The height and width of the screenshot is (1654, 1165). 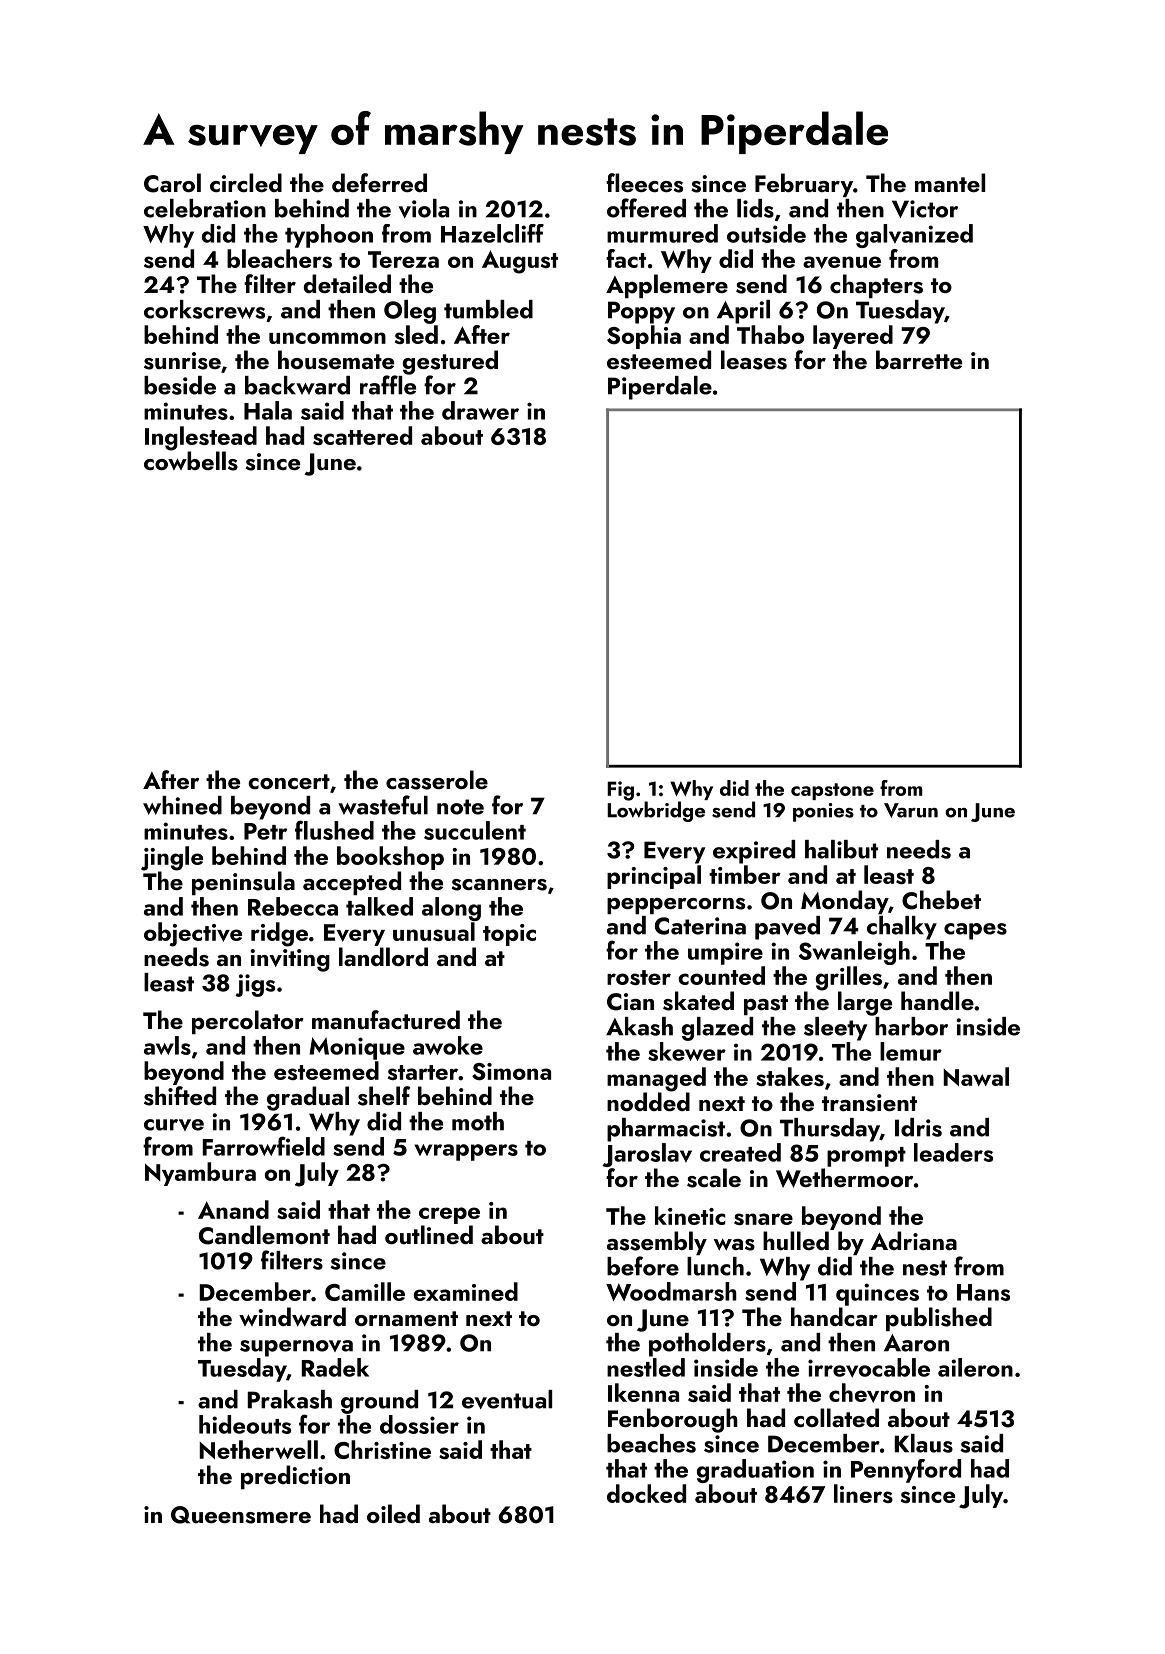 I want to click on past, so click(x=766, y=1005).
